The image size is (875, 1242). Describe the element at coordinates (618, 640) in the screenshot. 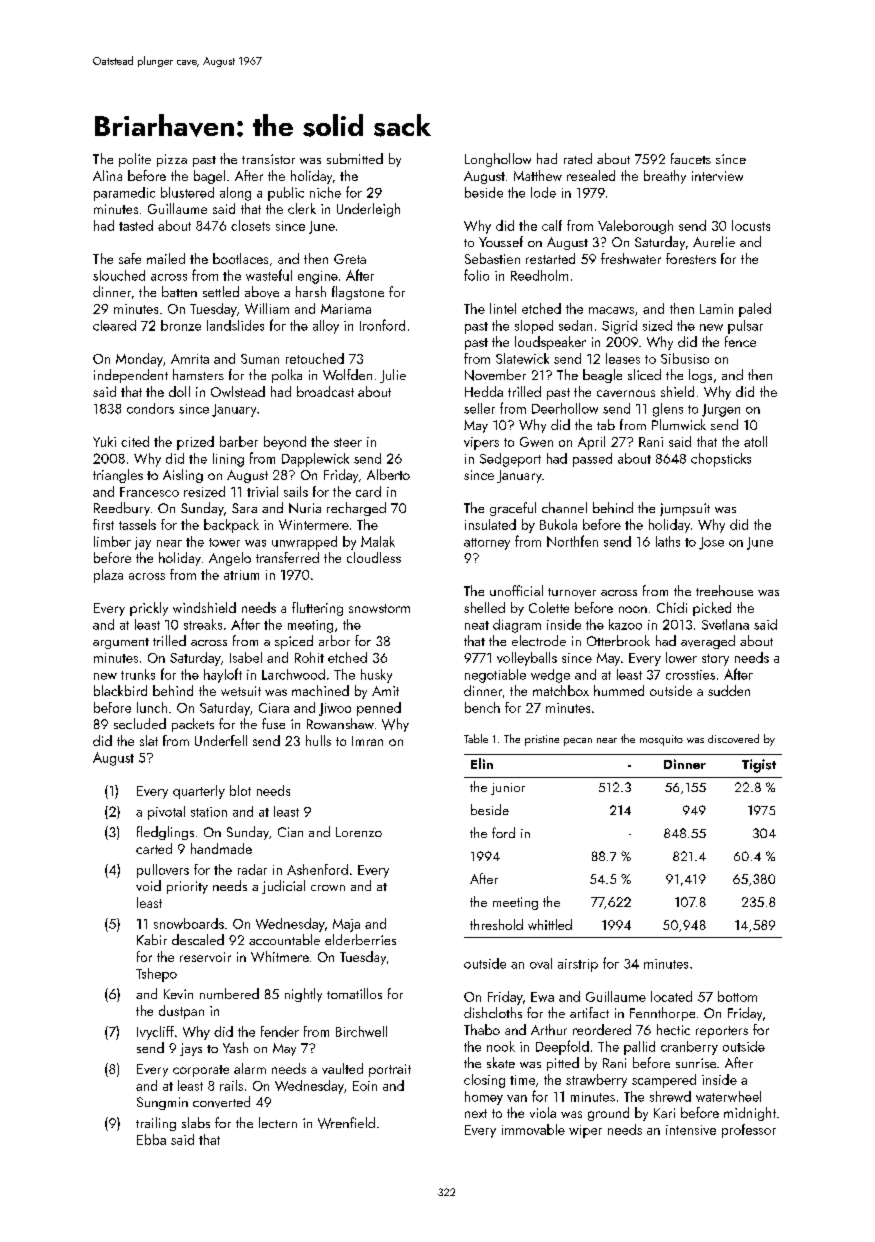

I see `Otterbrook` at that location.
